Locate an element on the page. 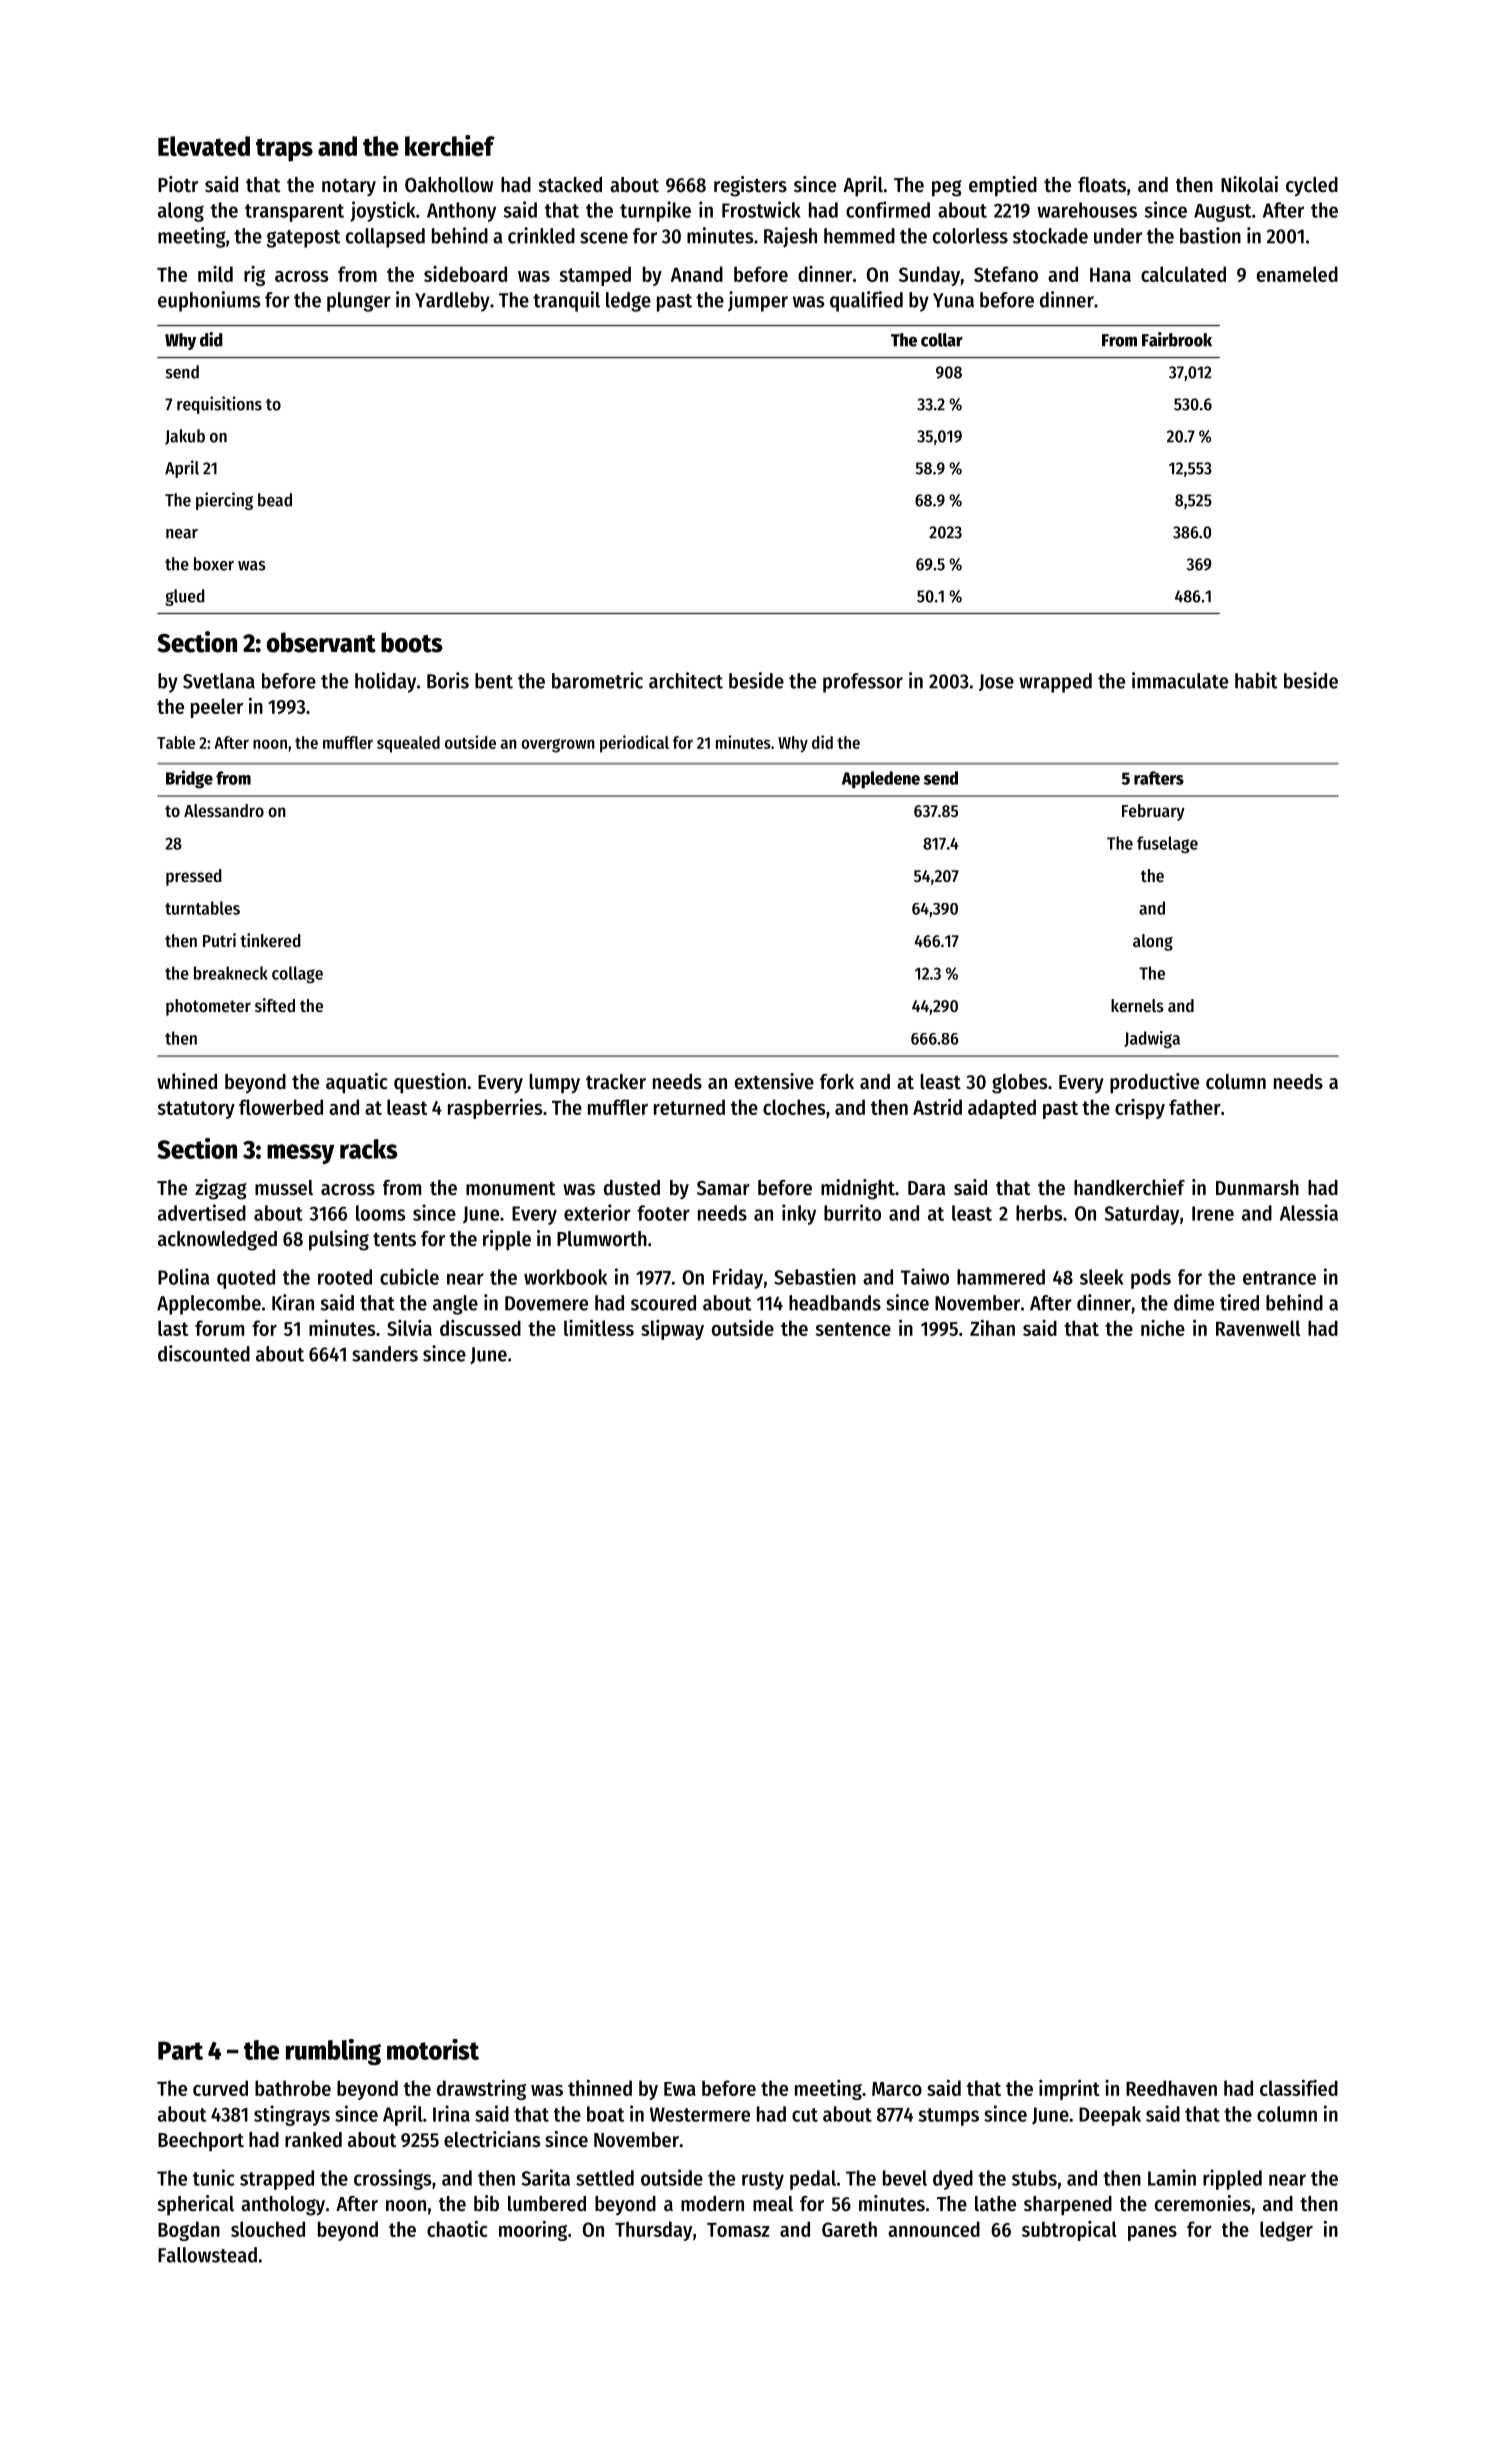 The width and height of the document is (1496, 2464). Ravenwell is located at coordinates (1258, 1328).
